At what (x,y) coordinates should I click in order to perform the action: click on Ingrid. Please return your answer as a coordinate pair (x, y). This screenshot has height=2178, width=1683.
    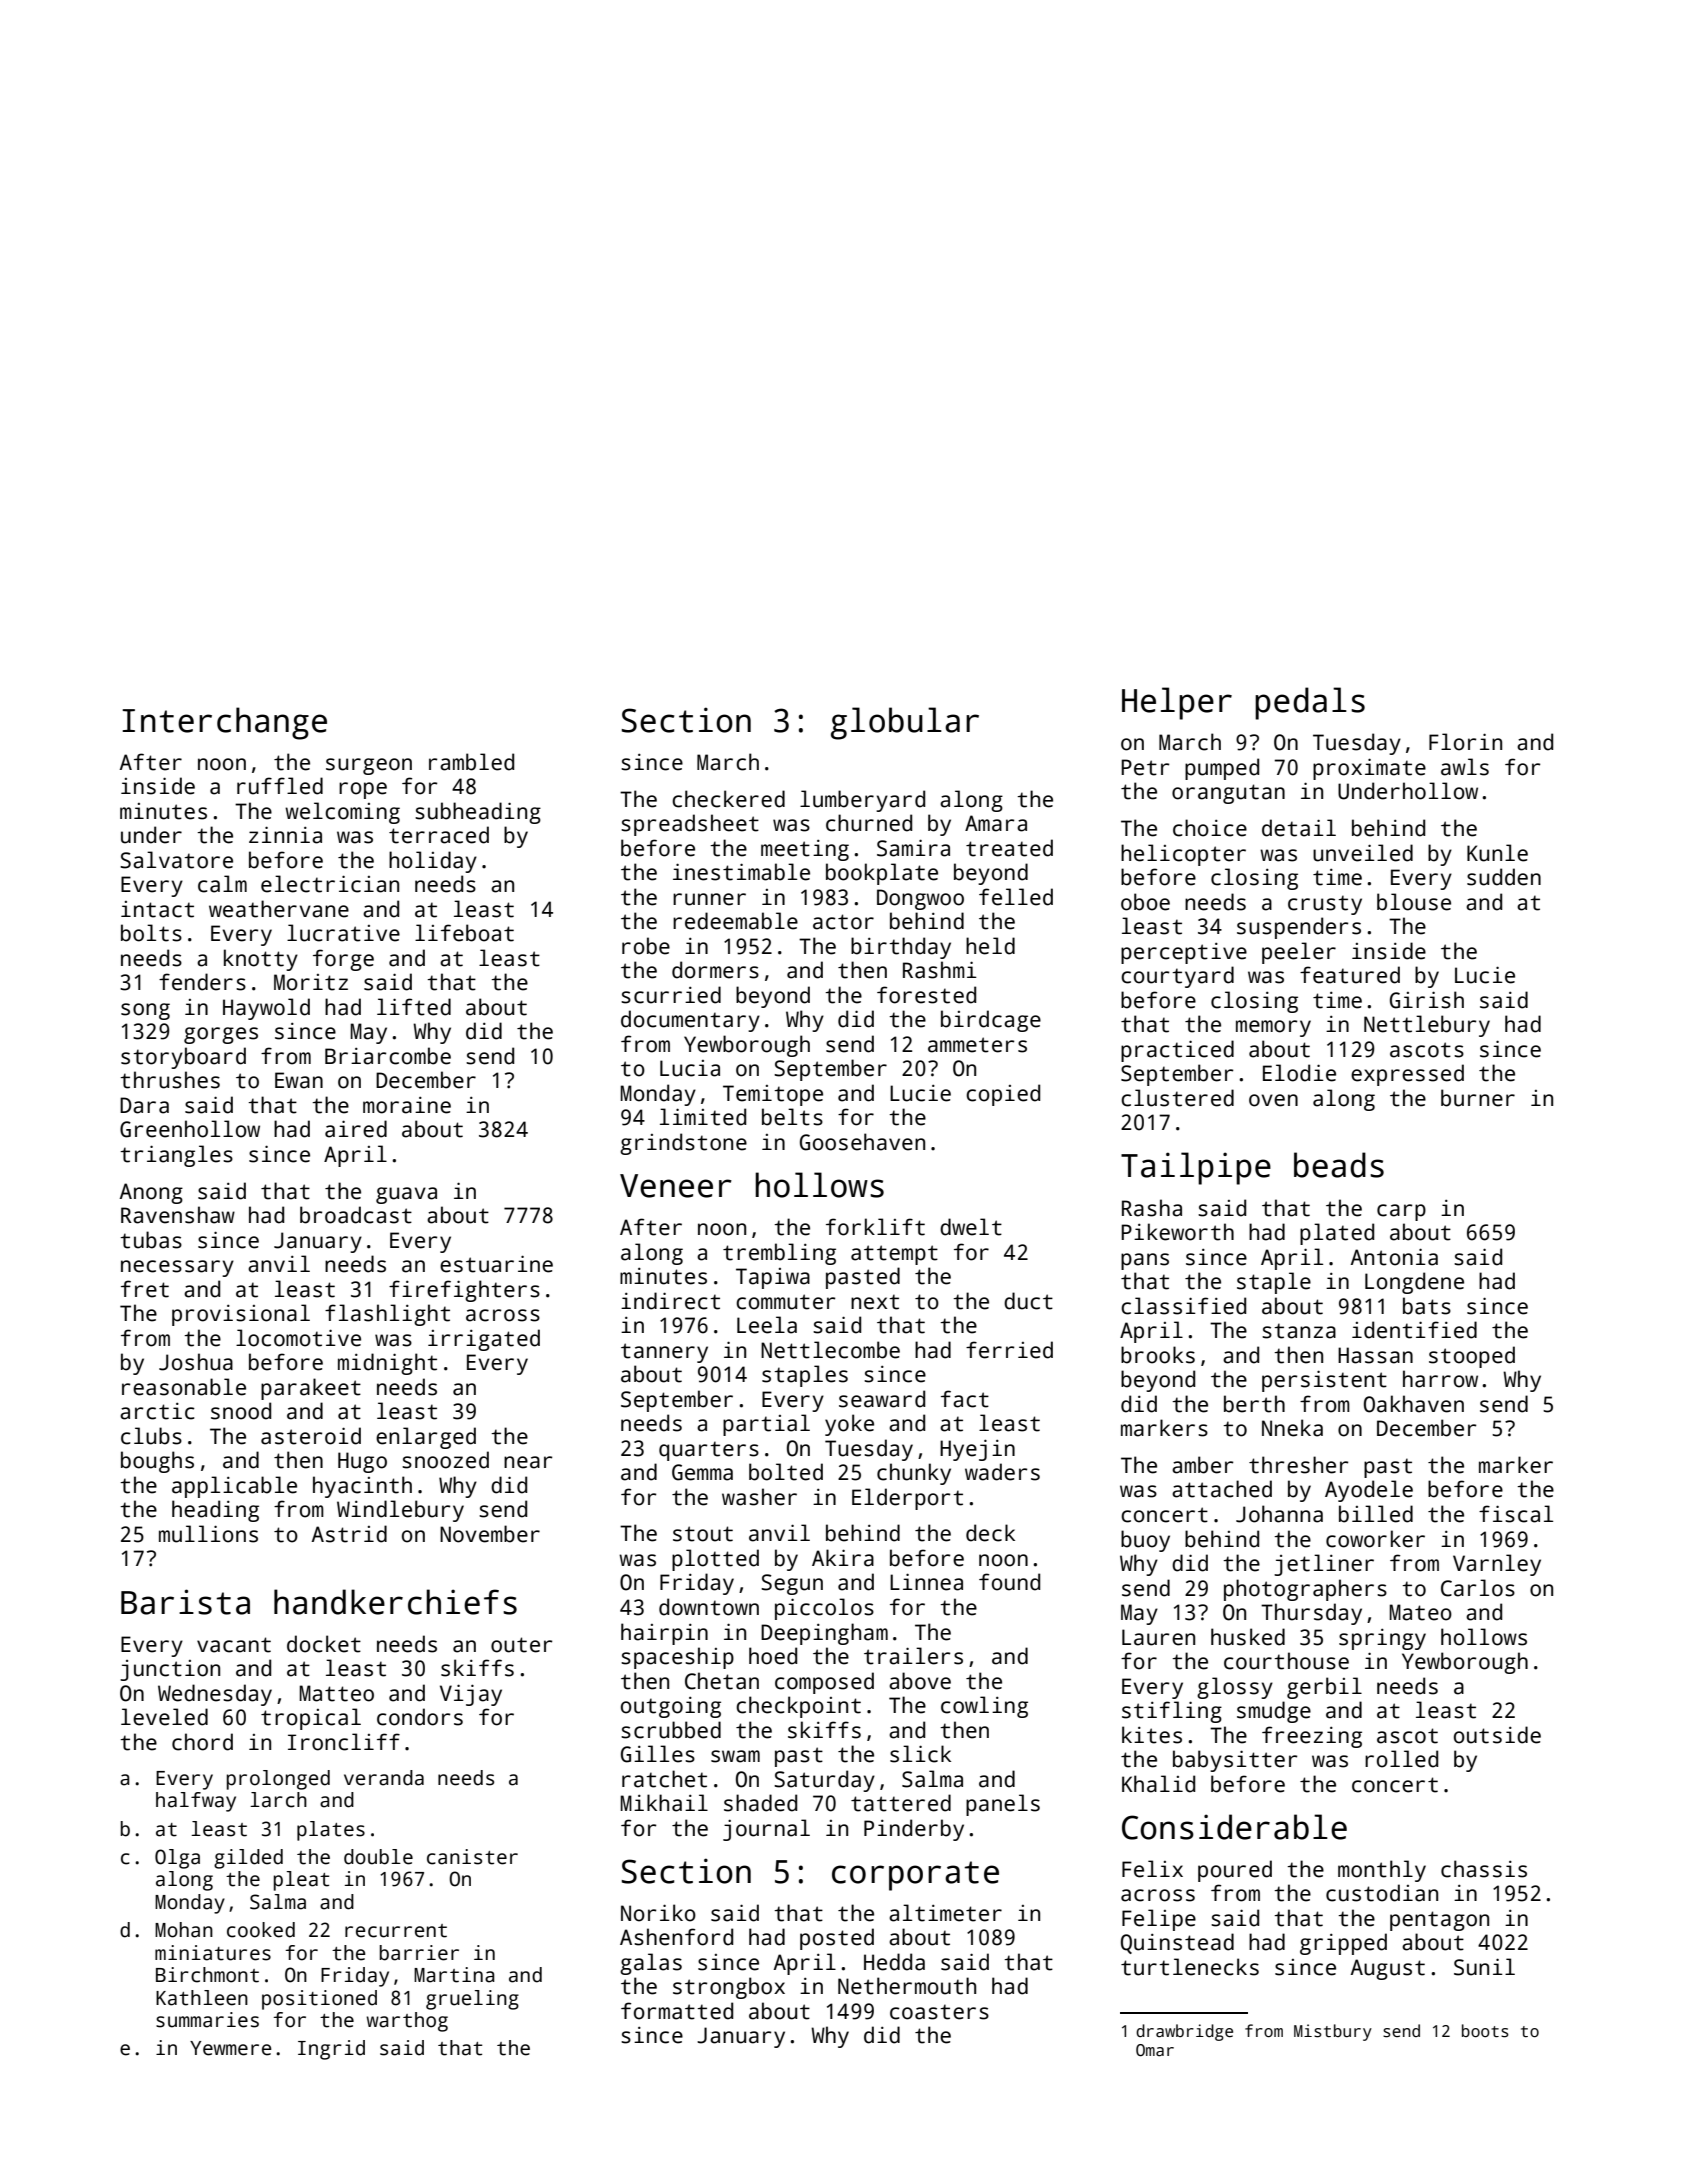
    Looking at the image, I should click on (331, 2050).
